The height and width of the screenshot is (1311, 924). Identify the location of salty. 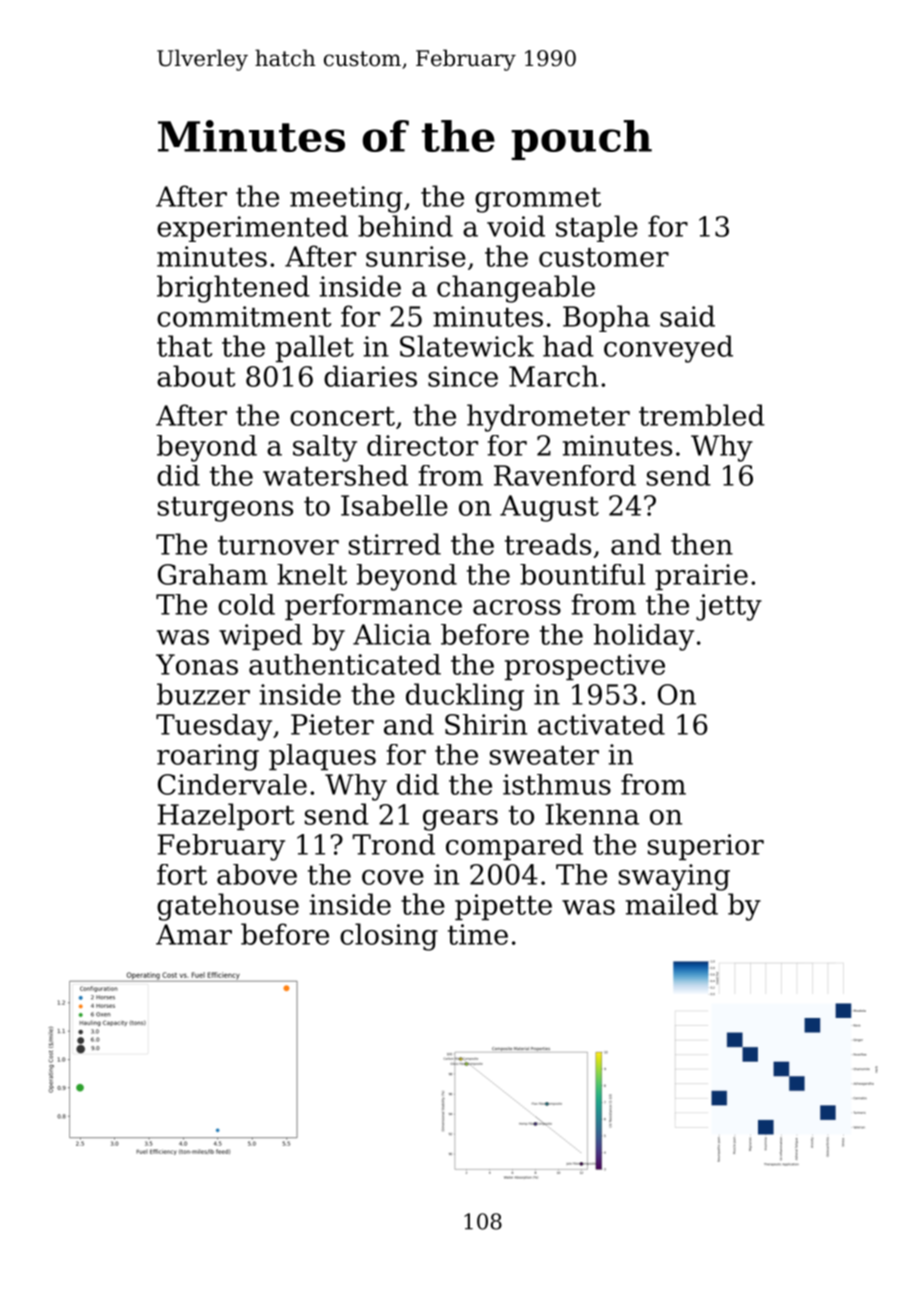
(325, 448).
